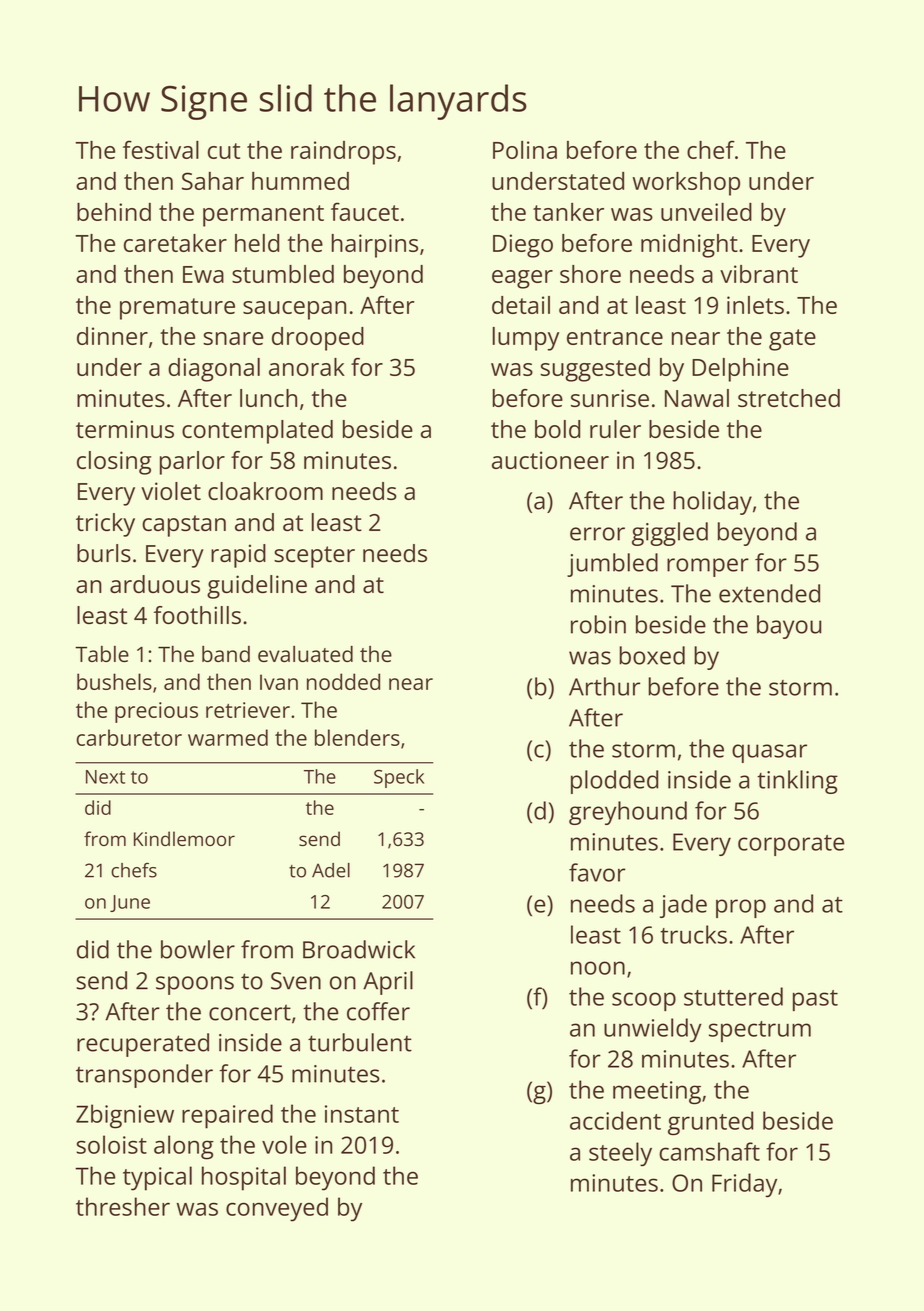 This document has width=924, height=1311. What do you see at coordinates (525, 150) in the document?
I see `Polina` at bounding box center [525, 150].
